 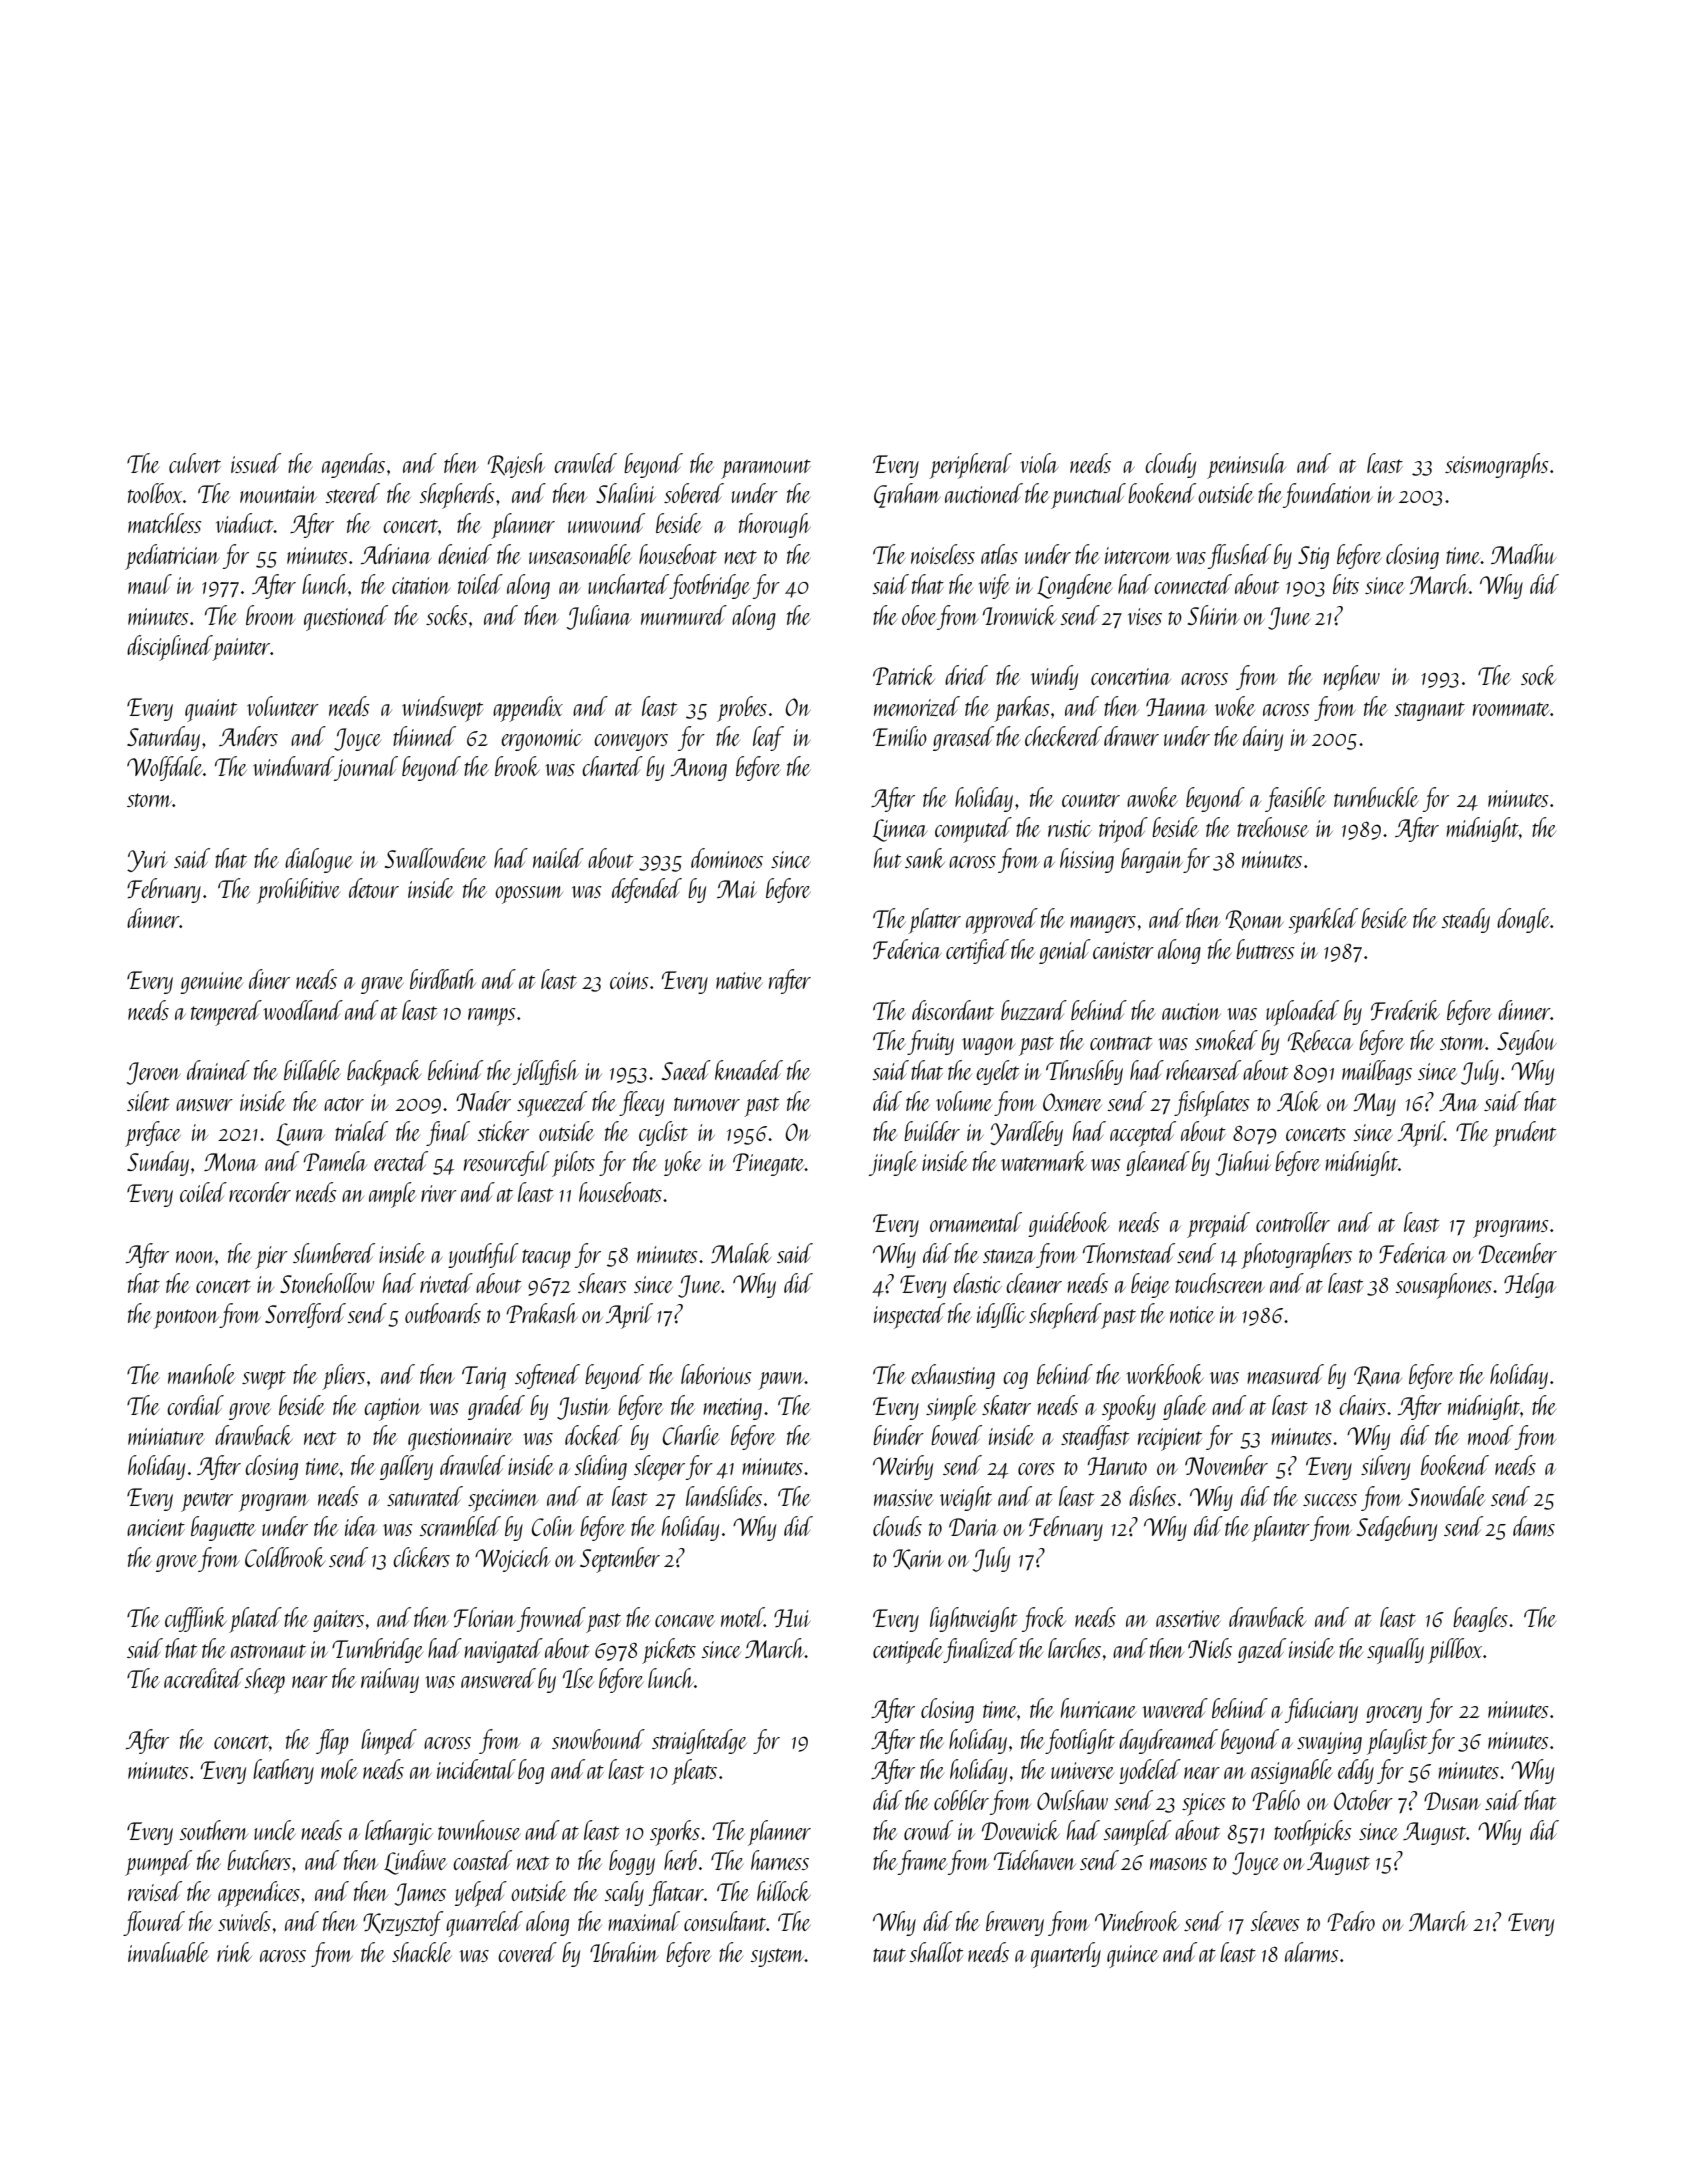 I want to click on culvert, so click(x=195, y=463).
